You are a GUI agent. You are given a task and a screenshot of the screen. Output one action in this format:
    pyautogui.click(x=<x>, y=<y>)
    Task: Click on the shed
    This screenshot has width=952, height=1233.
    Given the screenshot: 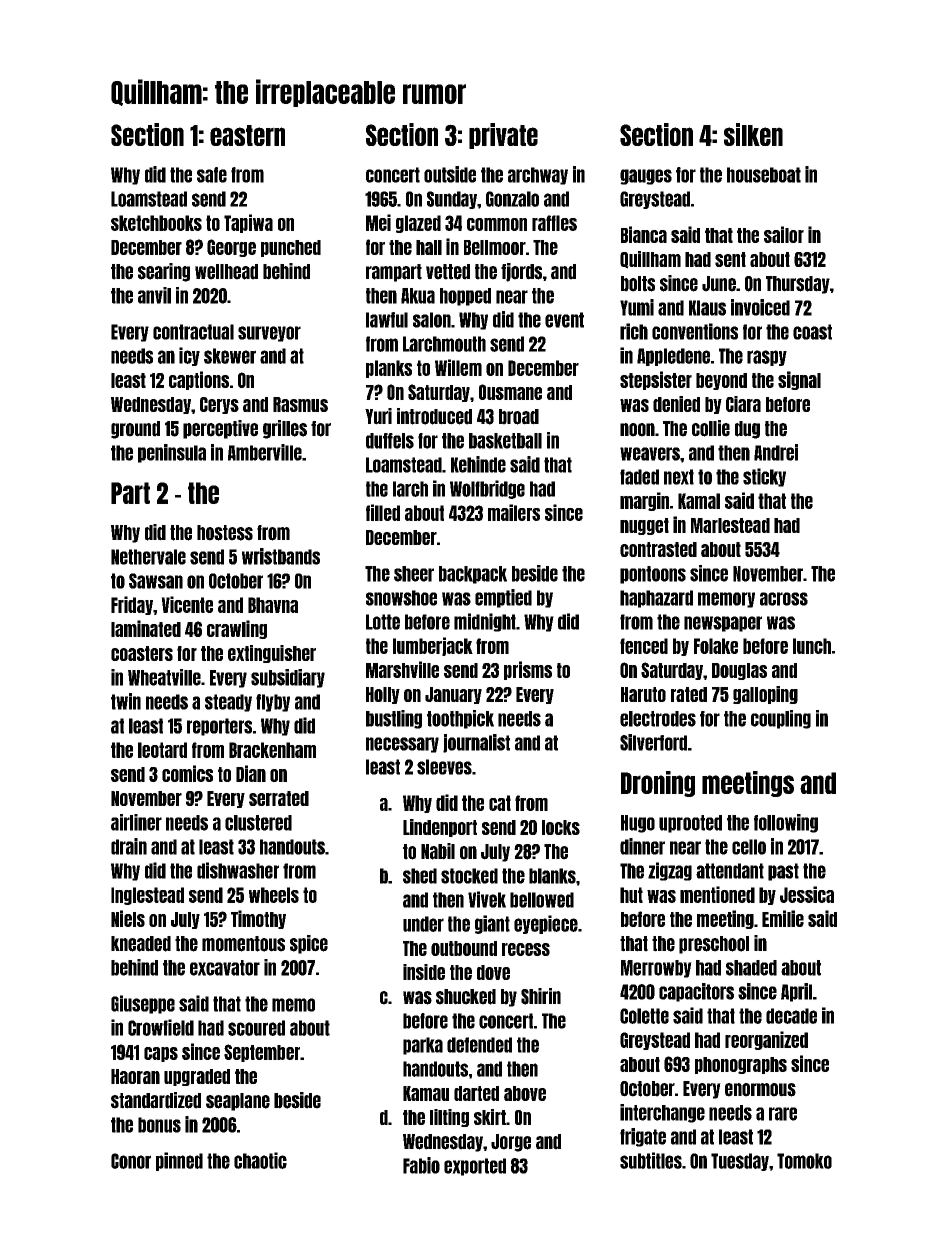 What is the action you would take?
    pyautogui.click(x=420, y=876)
